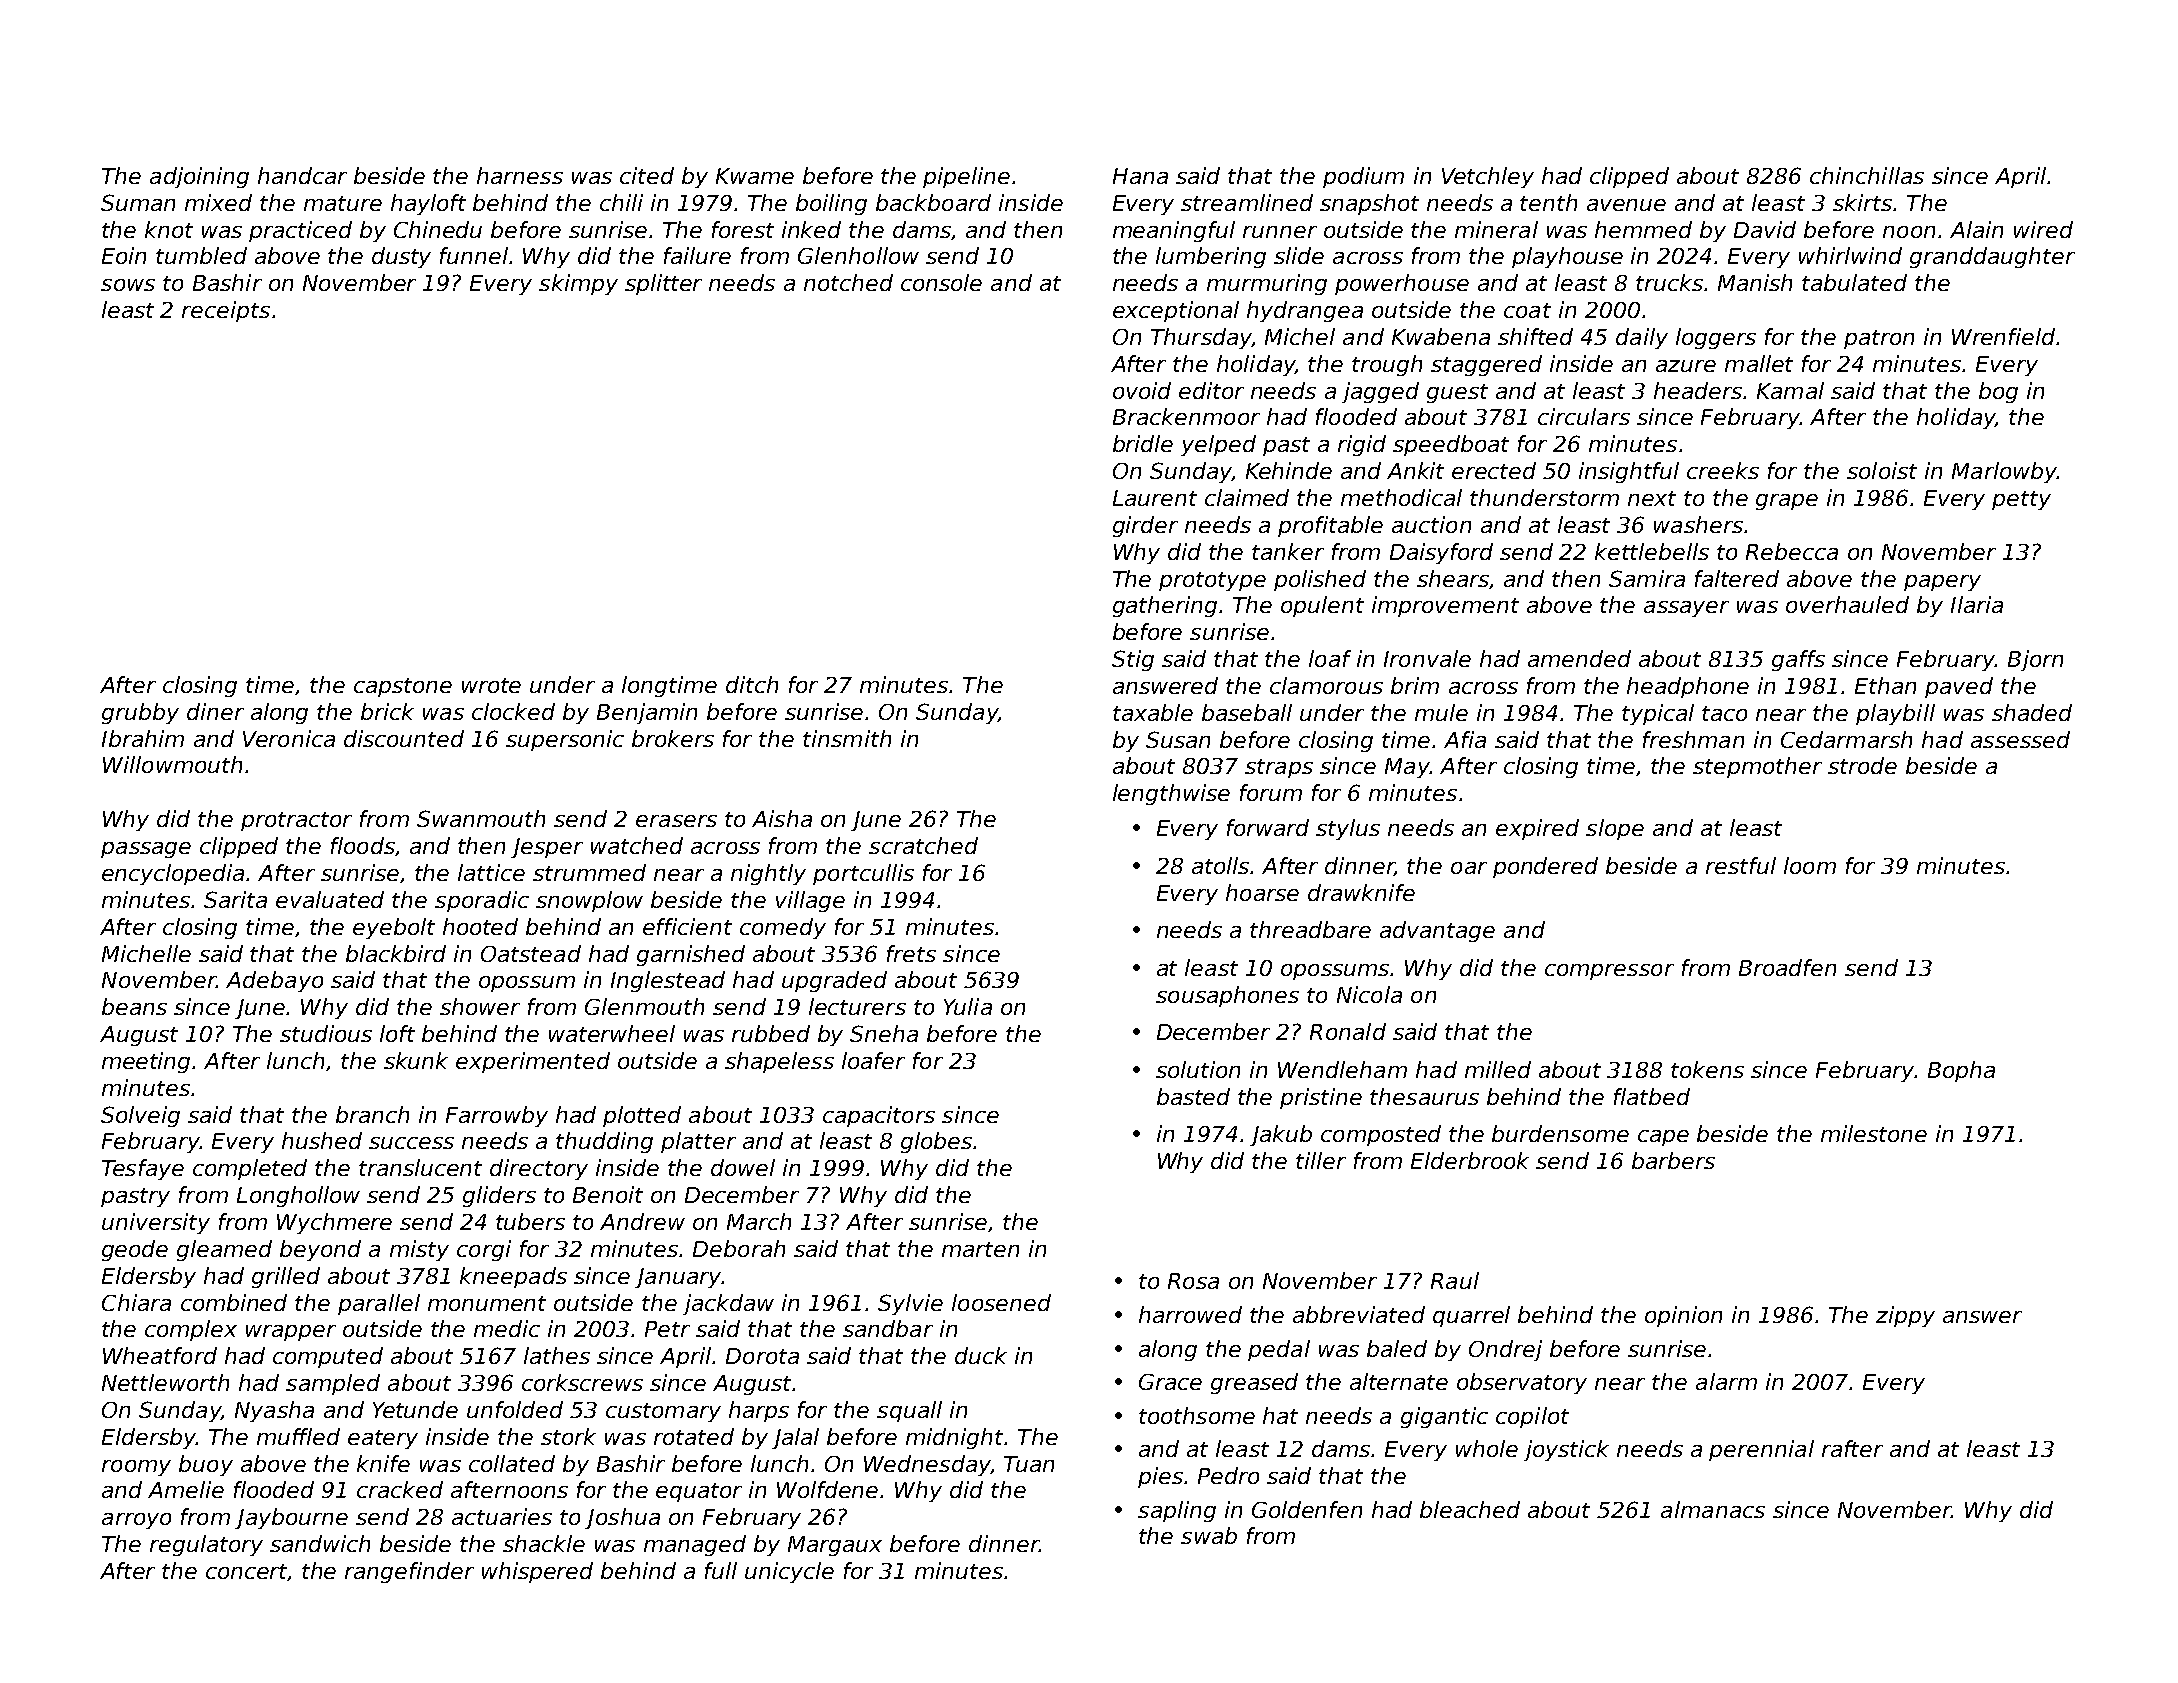  Describe the element at coordinates (1142, 390) in the page. I see `ovoid` at that location.
